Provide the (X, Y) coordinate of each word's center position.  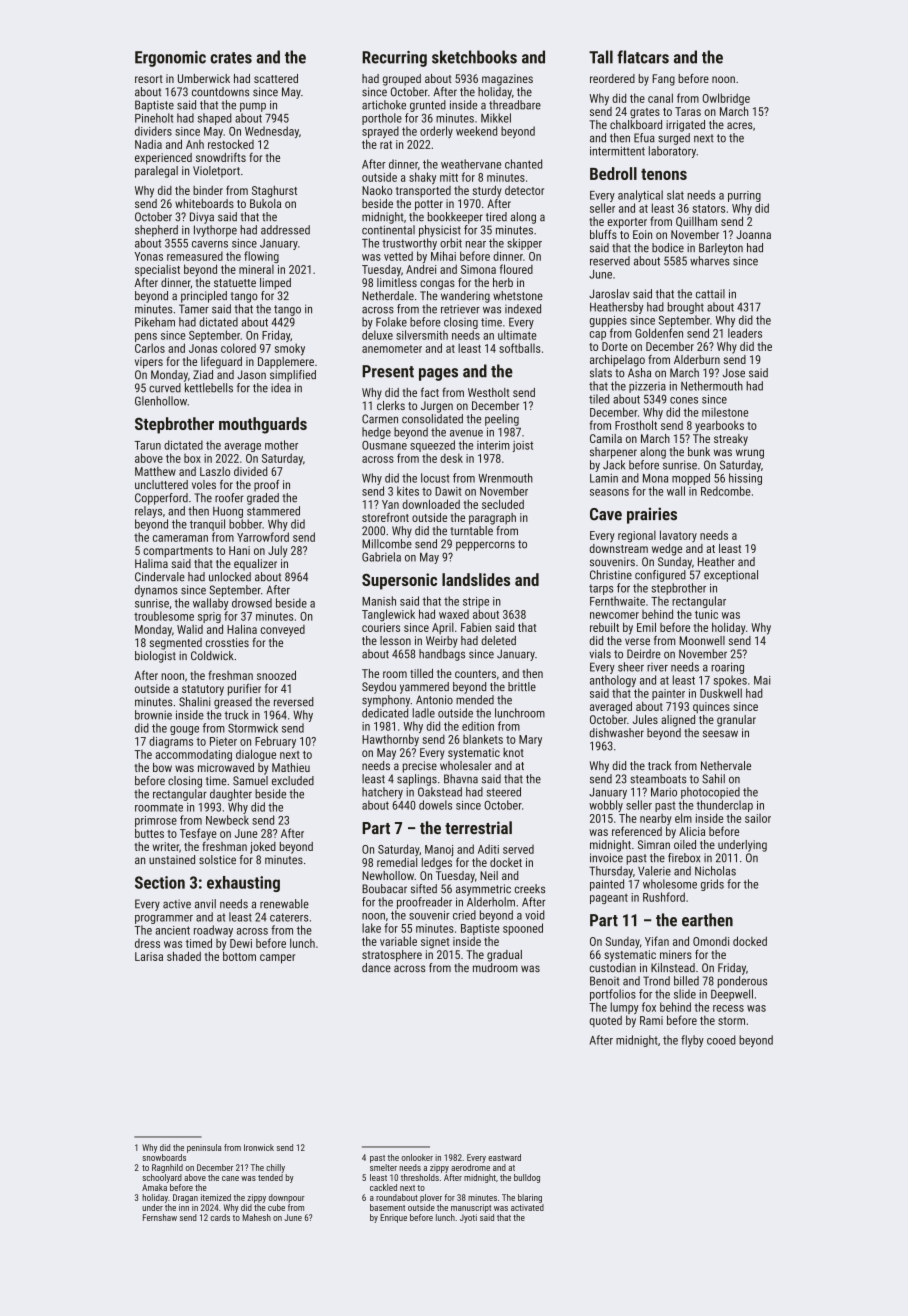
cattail (710, 294)
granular (736, 721)
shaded (184, 956)
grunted (428, 106)
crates (231, 58)
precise (420, 767)
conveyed (283, 631)
